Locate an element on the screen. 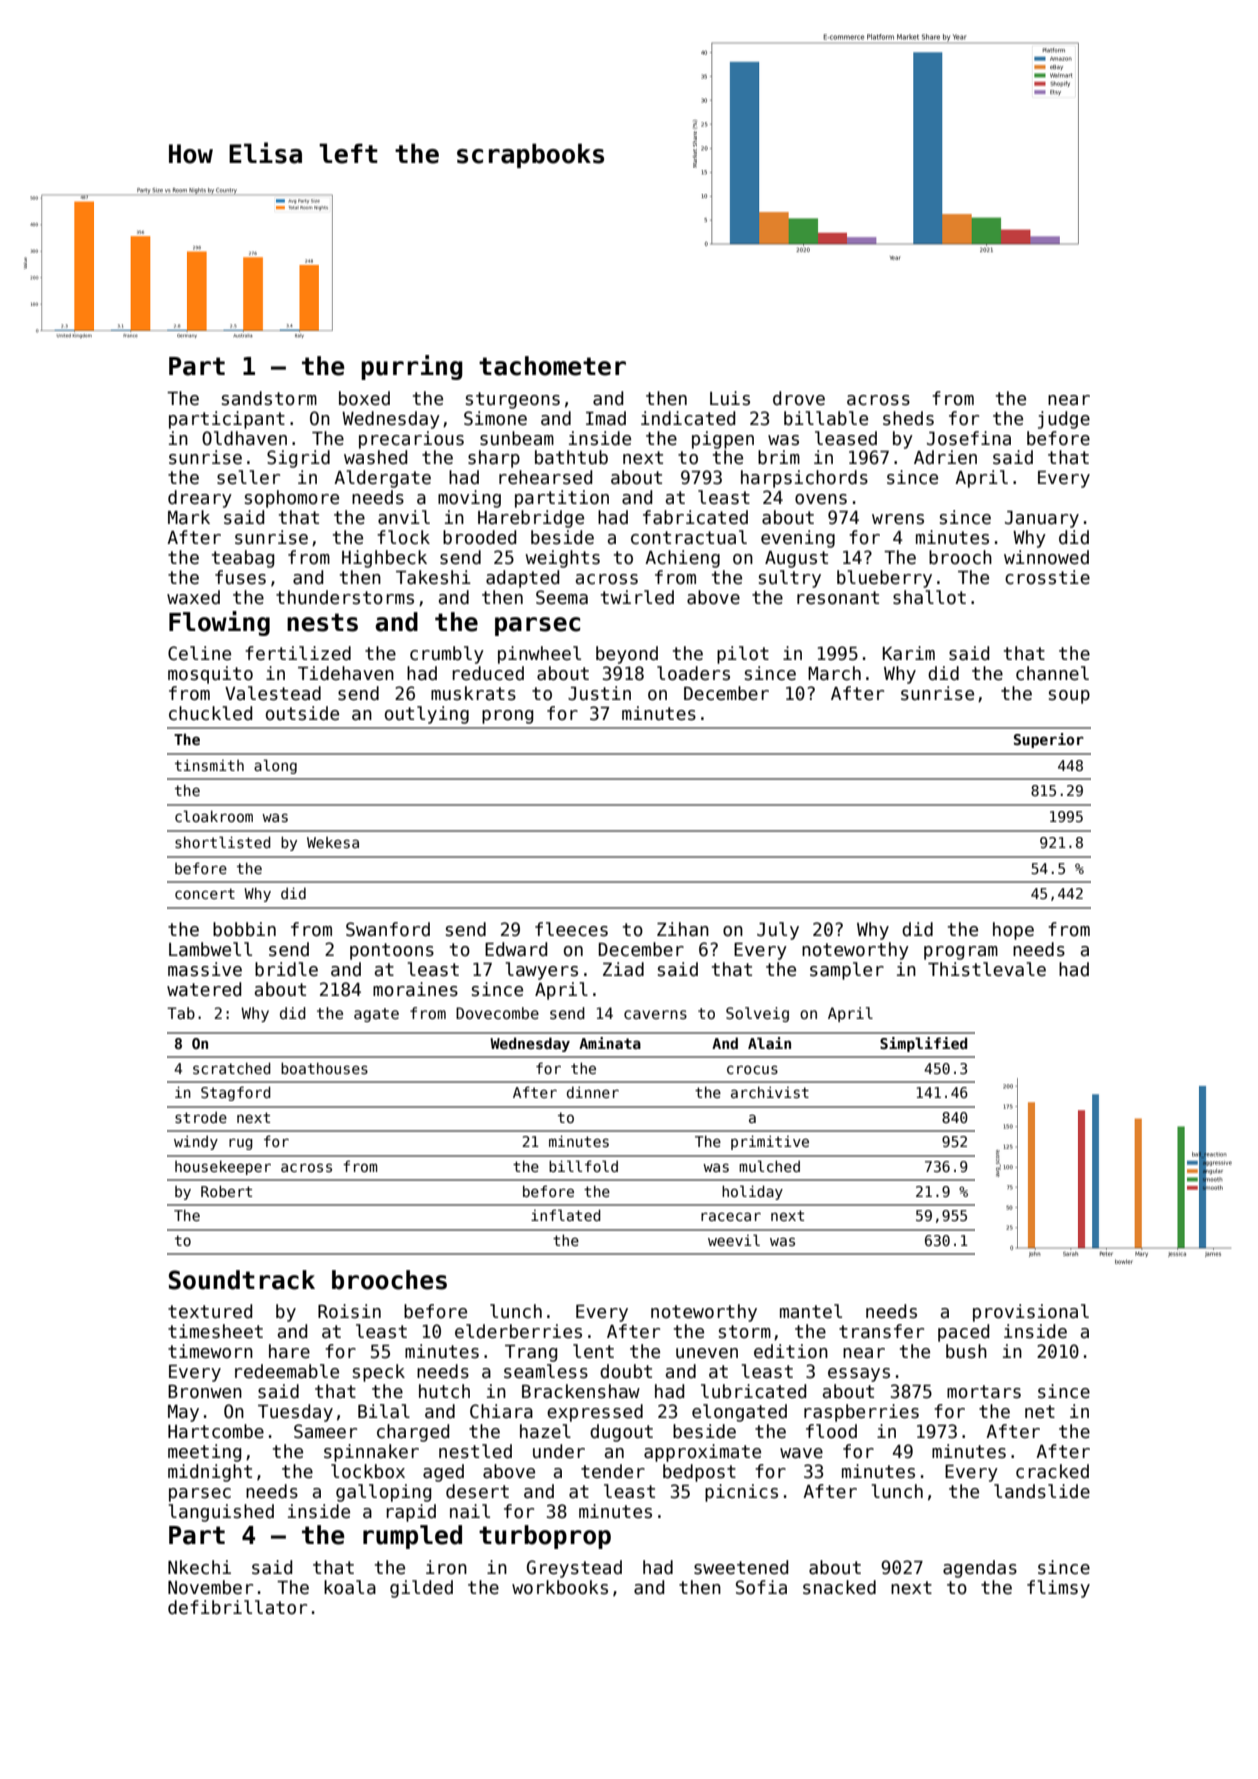  paced is located at coordinates (963, 1333).
